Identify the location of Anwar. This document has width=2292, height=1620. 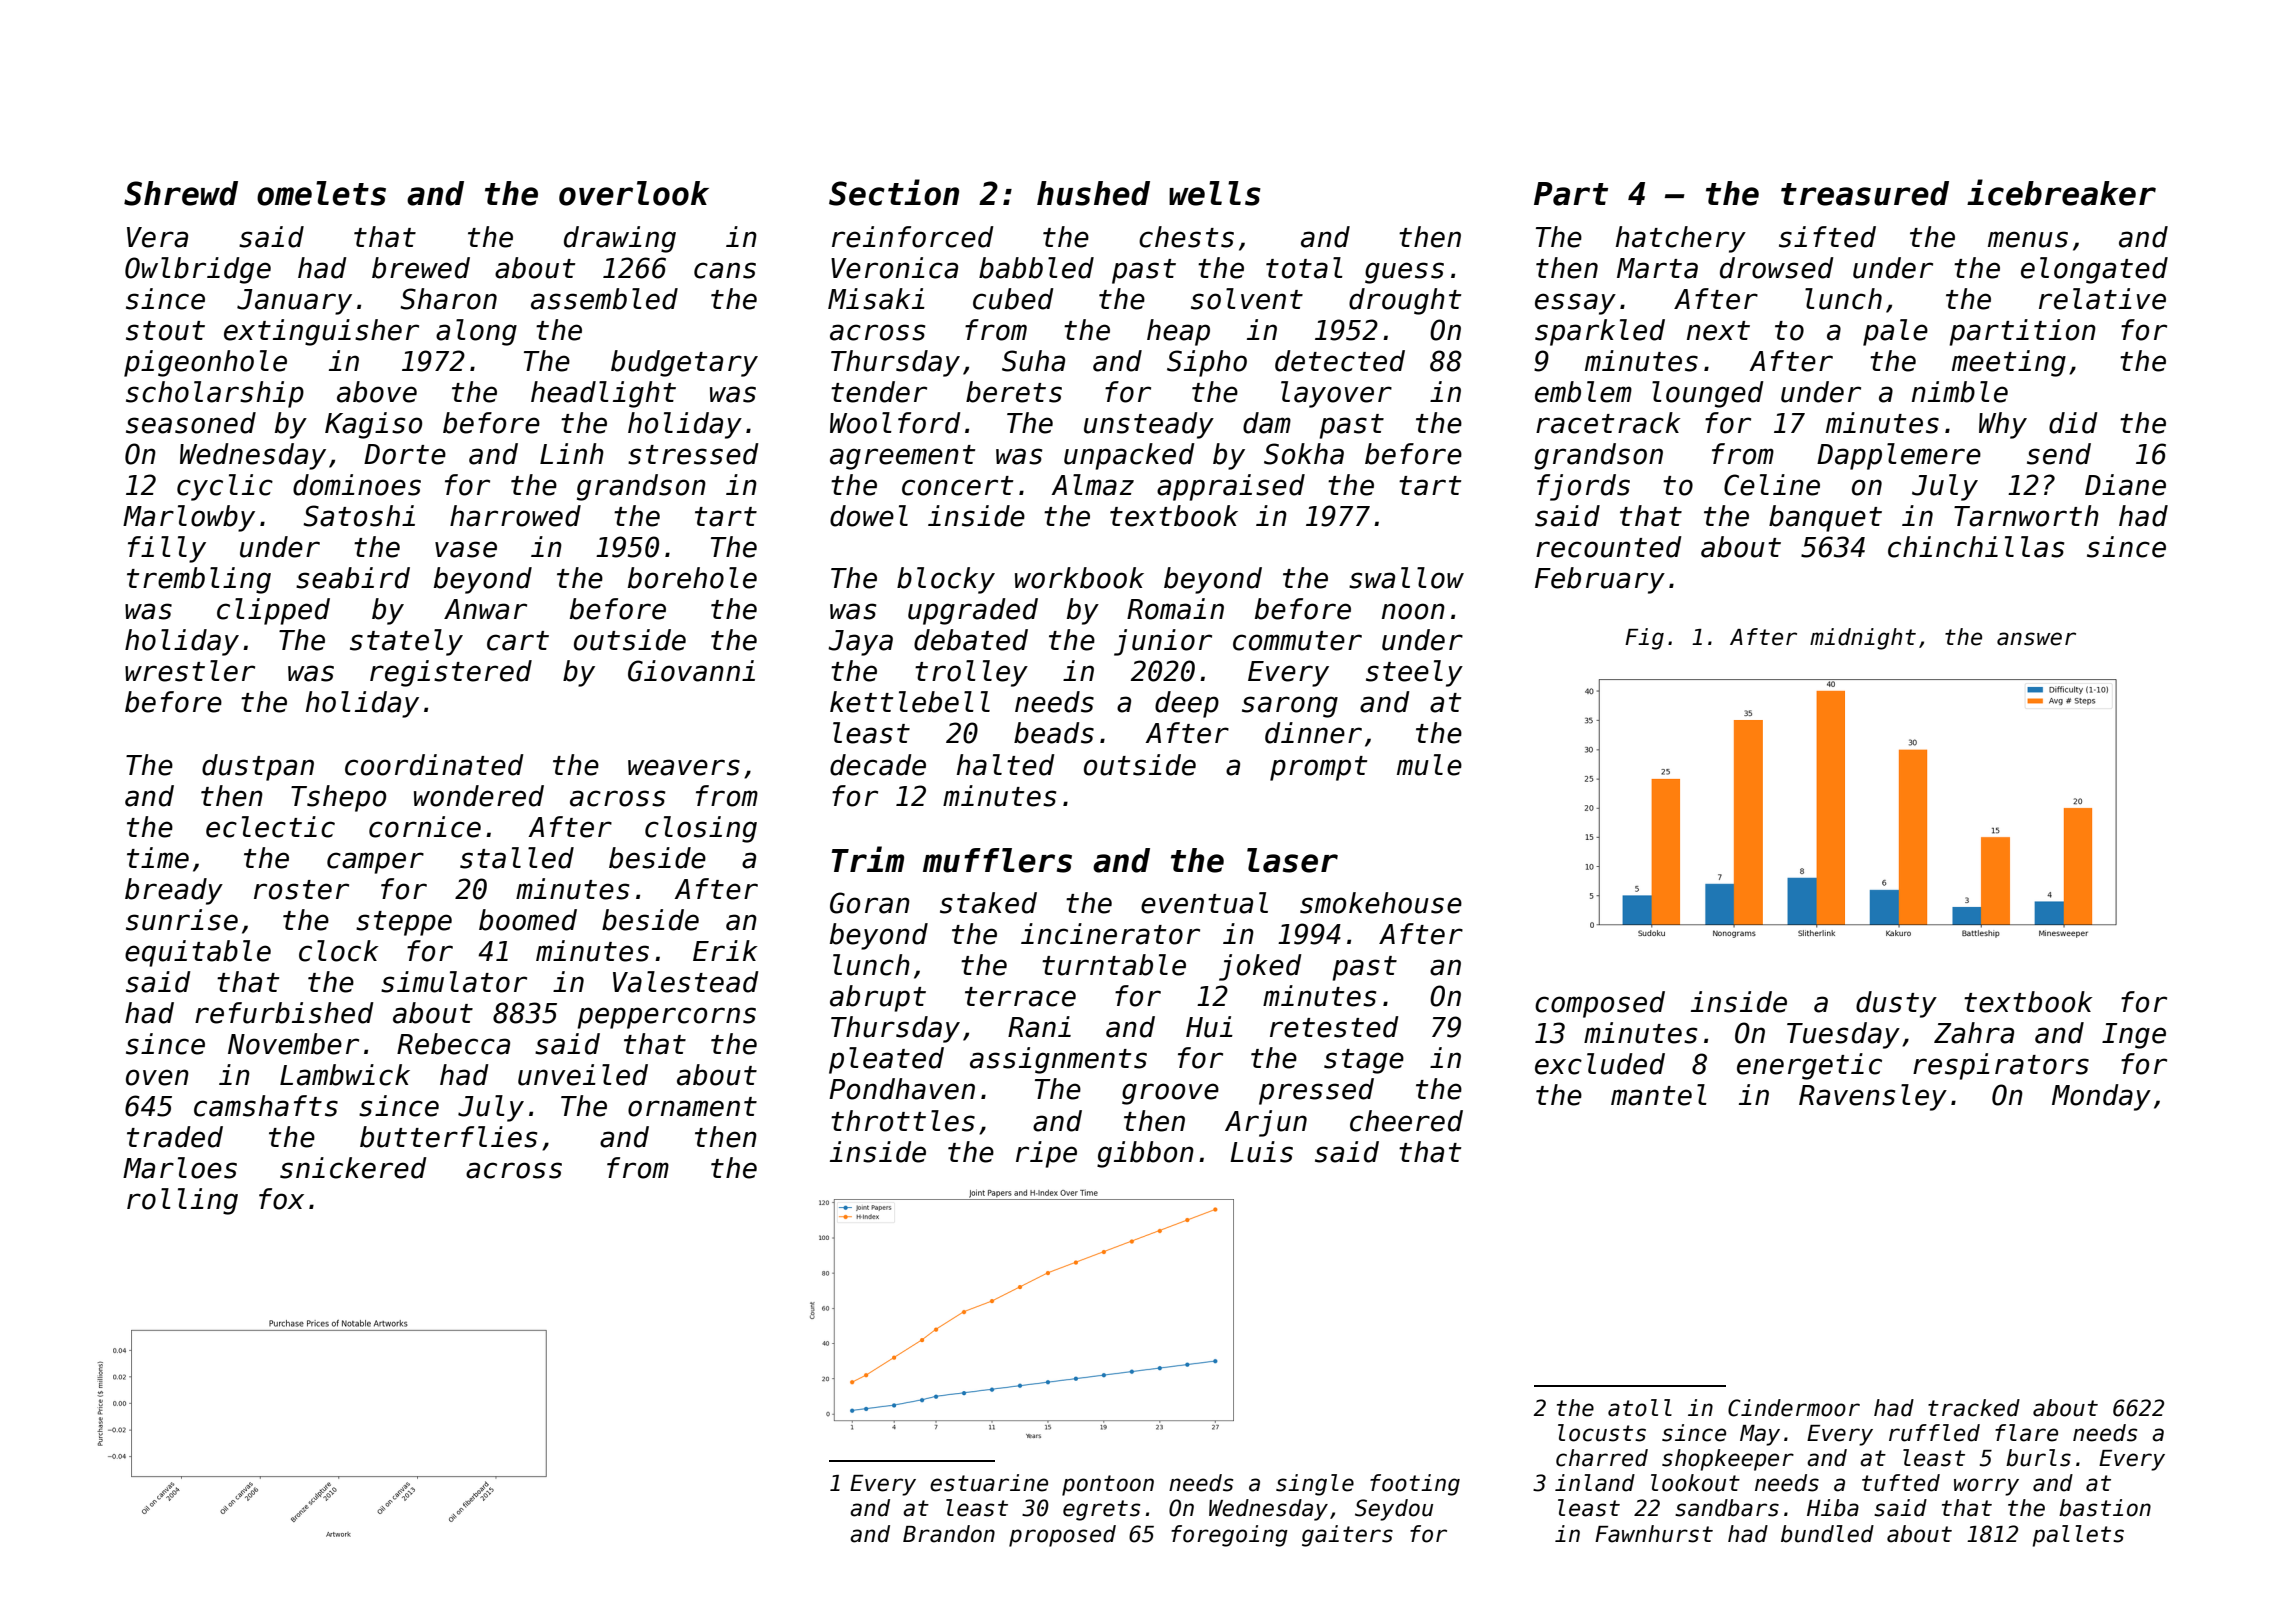
(485, 609).
